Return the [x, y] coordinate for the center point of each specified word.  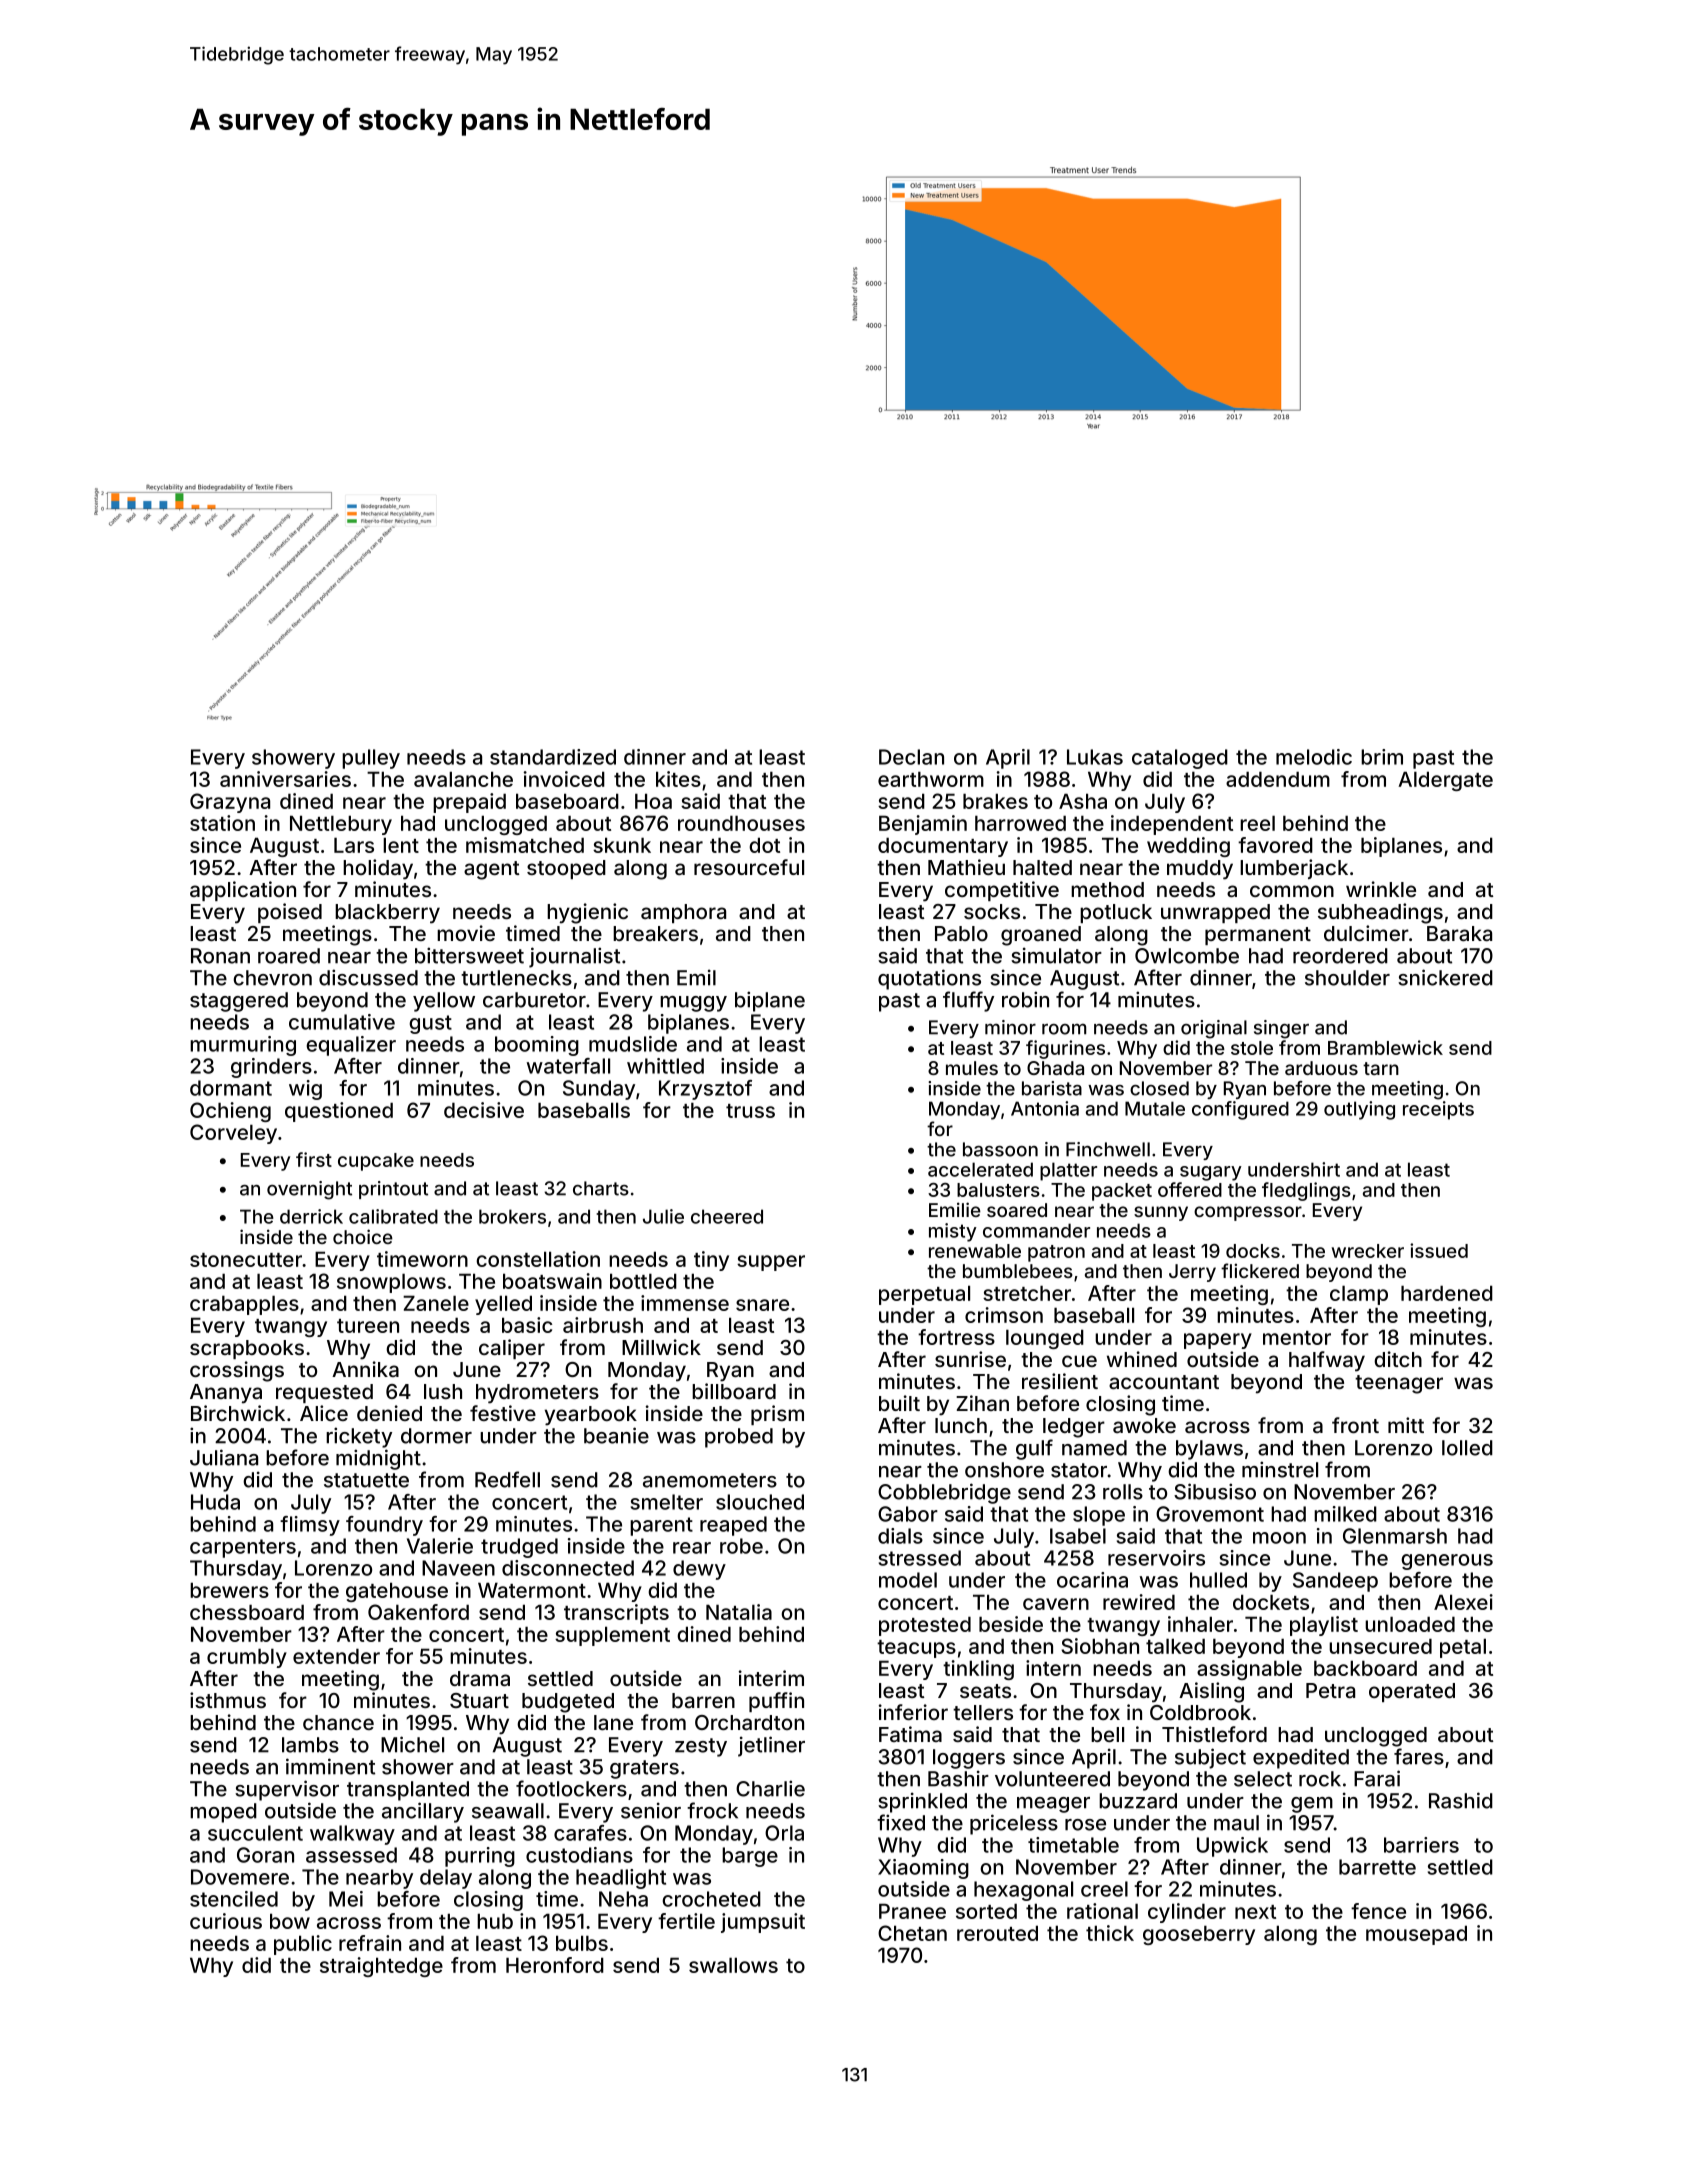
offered [1190, 1189]
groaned [1041, 936]
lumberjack [1294, 869]
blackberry [387, 914]
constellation [538, 1259]
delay [446, 1879]
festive [503, 1413]
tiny [711, 1261]
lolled [1467, 1448]
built [899, 1403]
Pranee [912, 1911]
